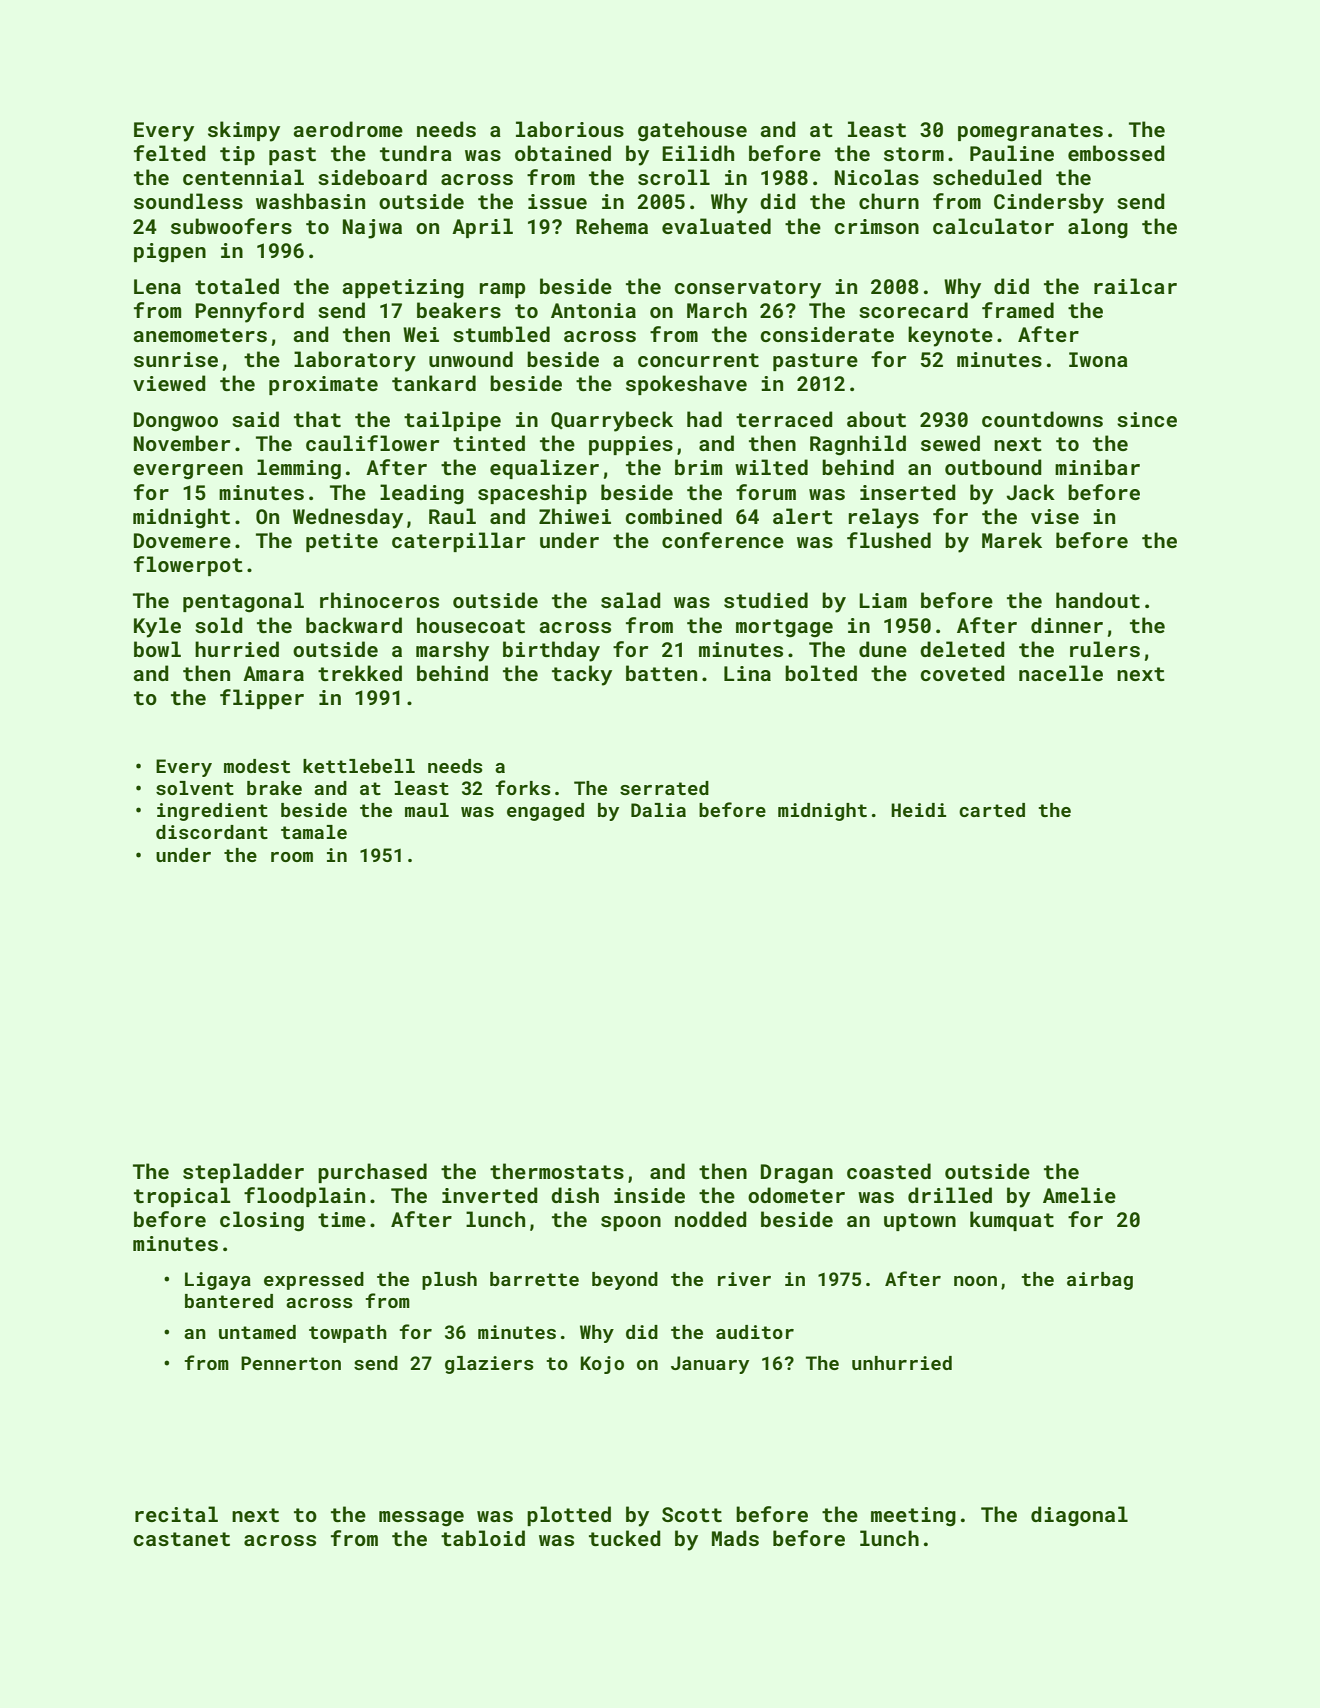 The height and width of the screenshot is (1708, 1320). What do you see at coordinates (157, 286) in the screenshot?
I see `Lena` at bounding box center [157, 286].
